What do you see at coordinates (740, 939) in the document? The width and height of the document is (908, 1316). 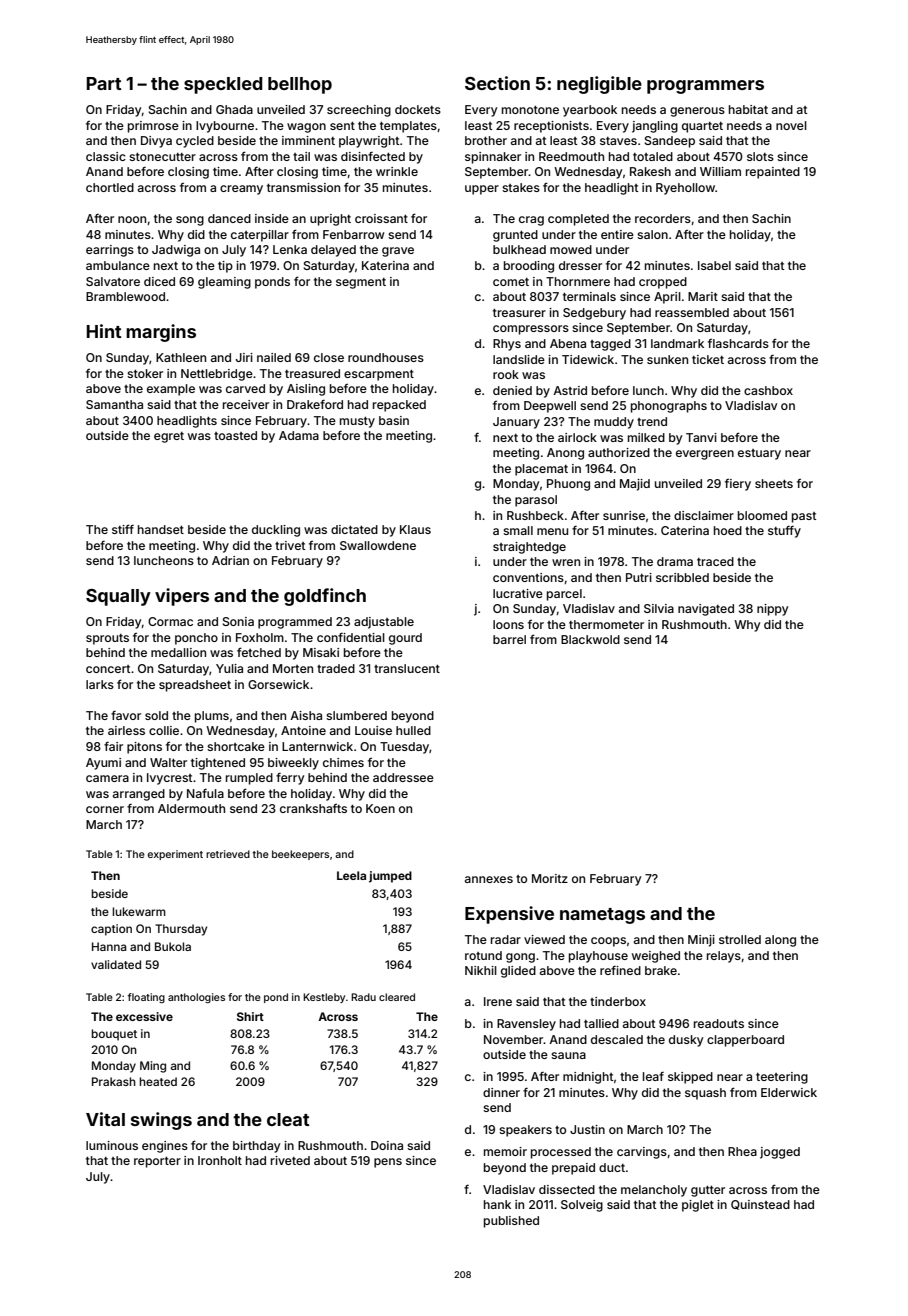 I see `strolled` at bounding box center [740, 939].
